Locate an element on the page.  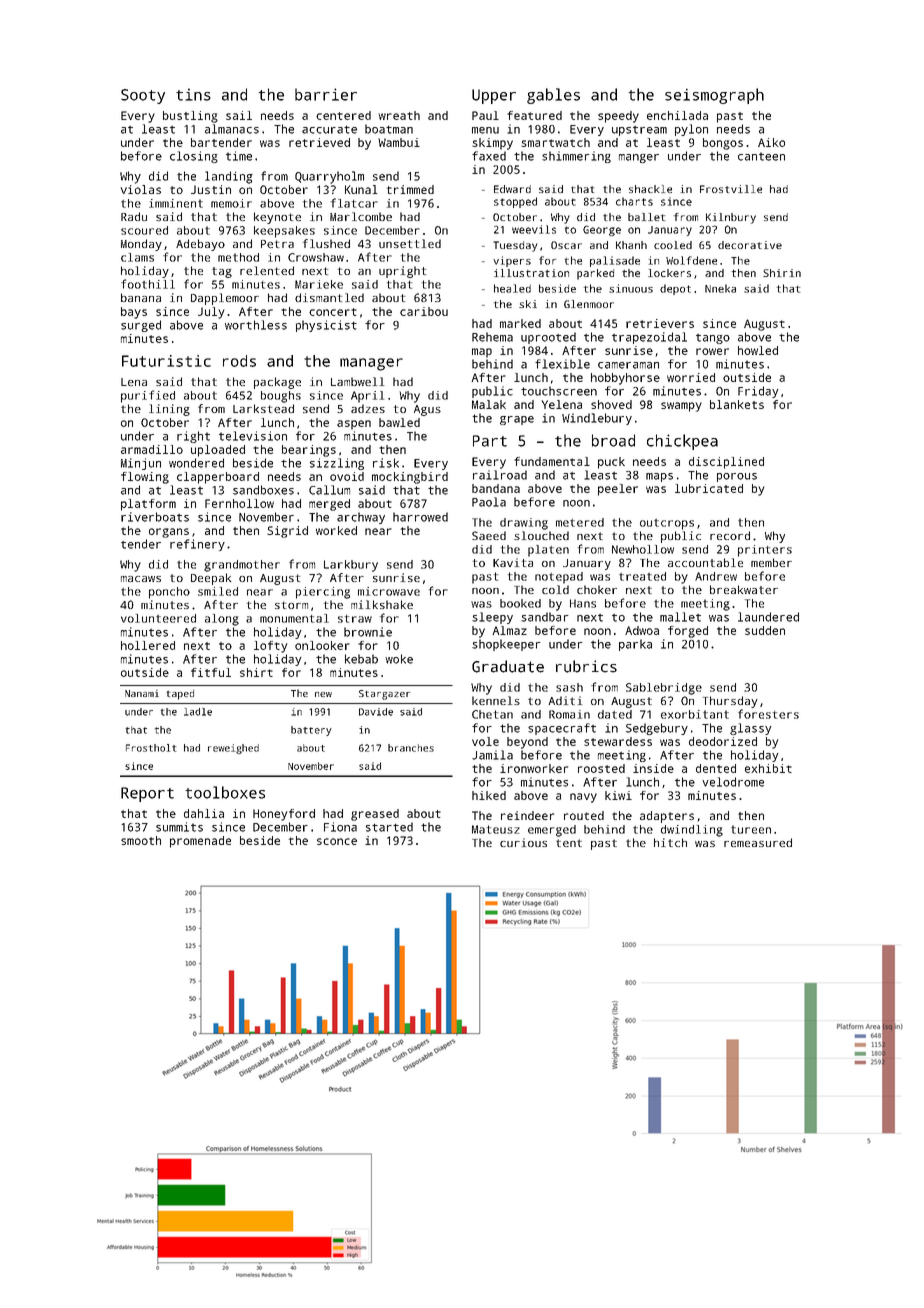
promenade is located at coordinates (200, 842).
